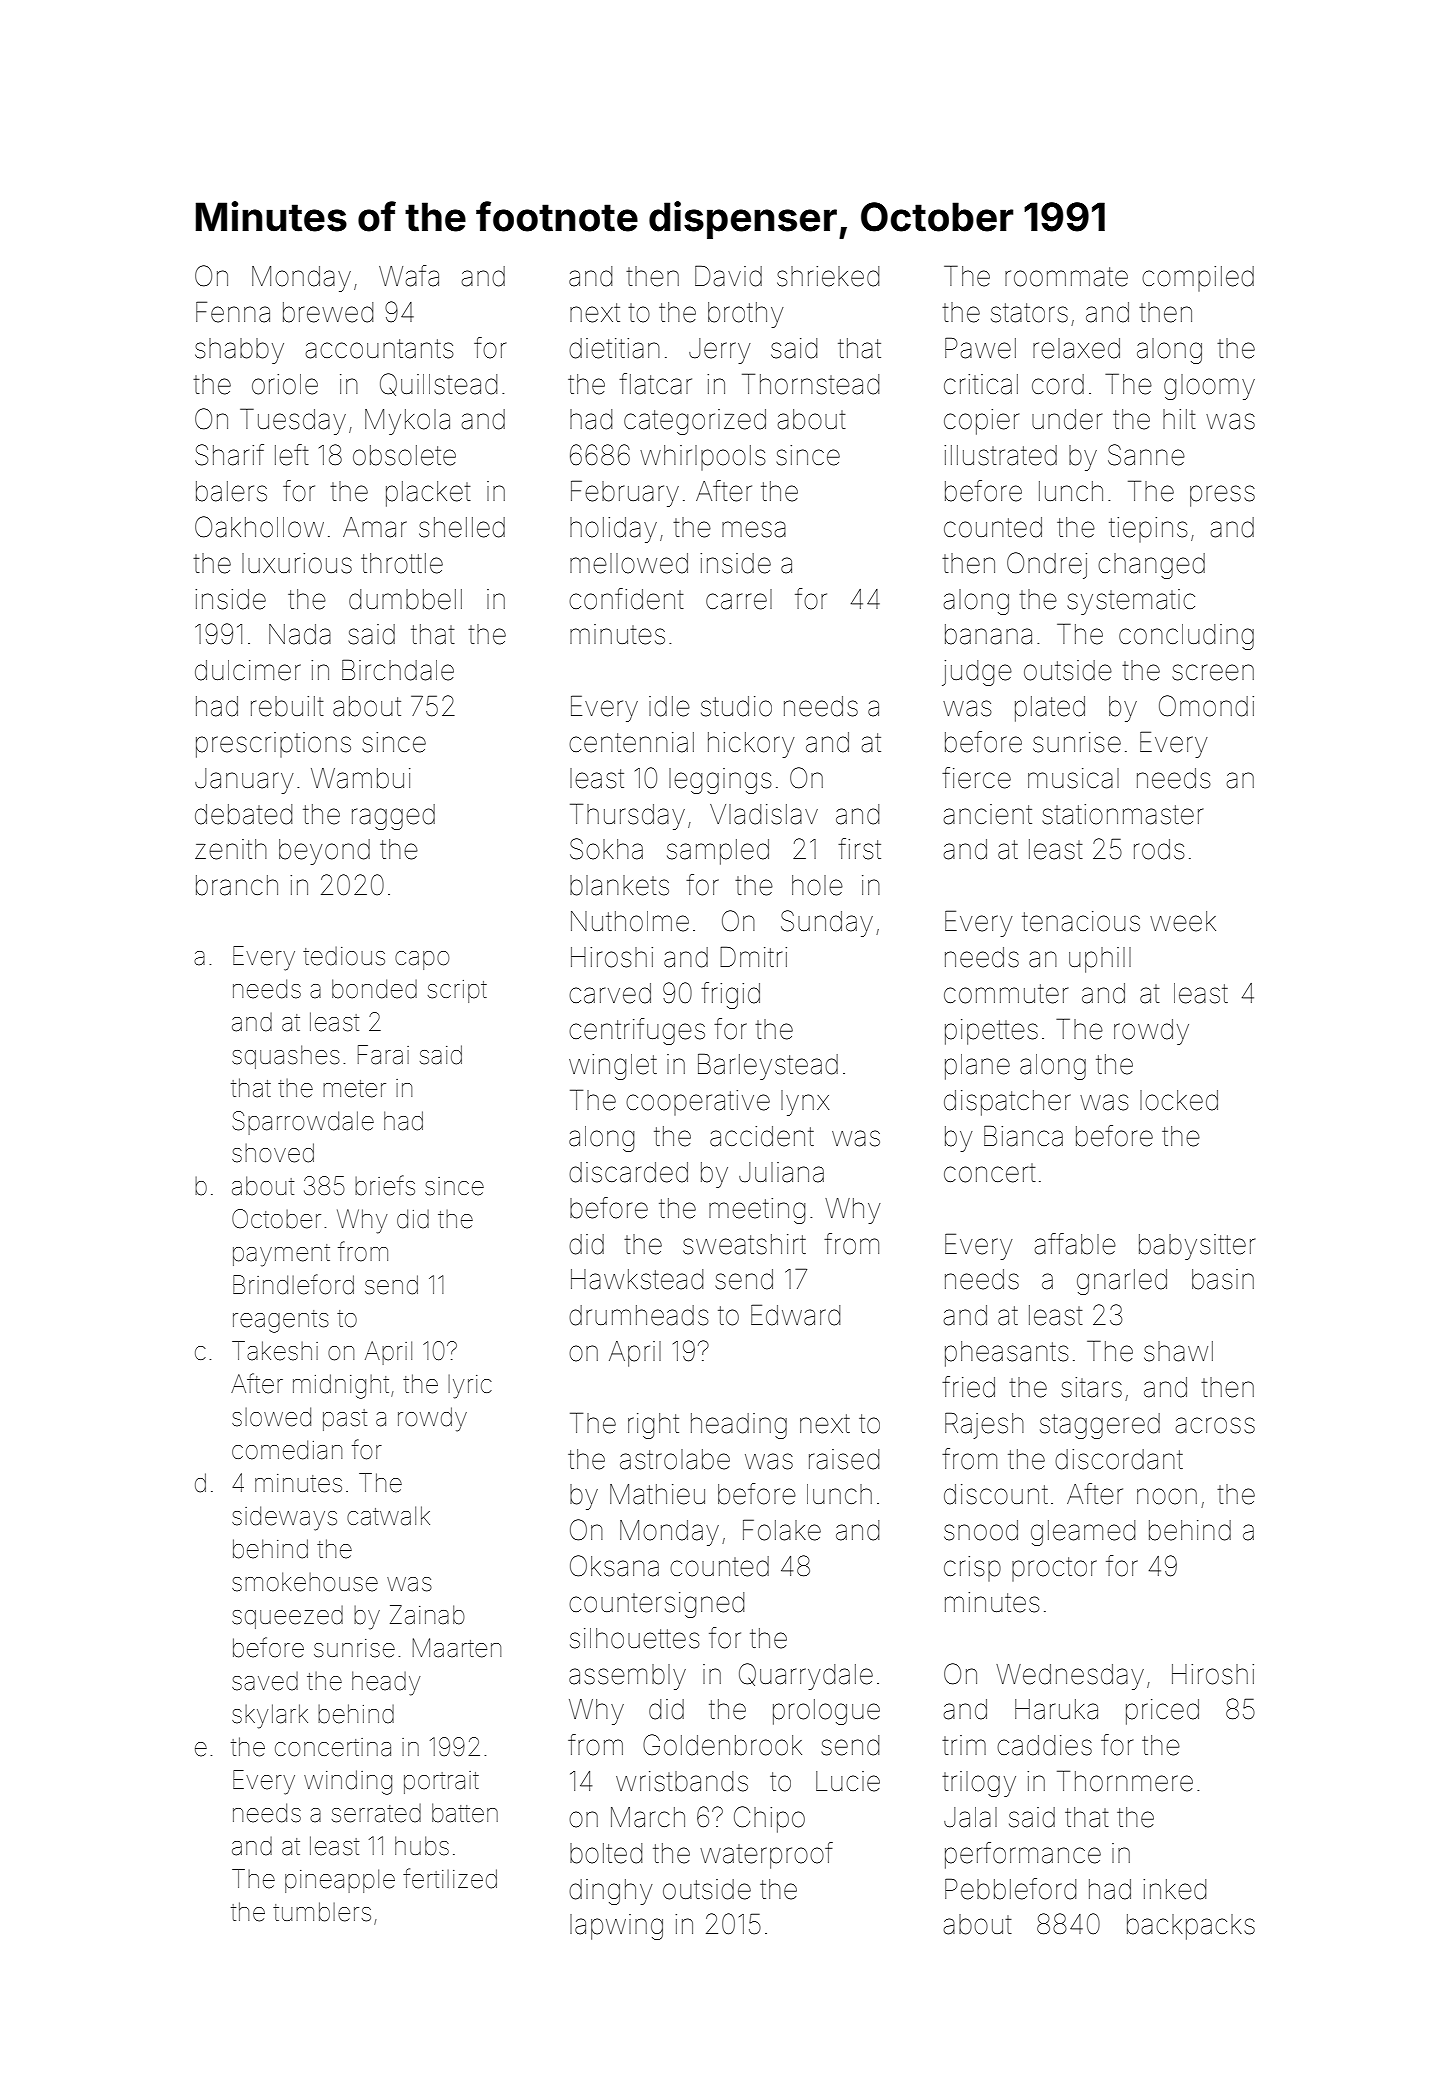 The height and width of the screenshot is (2100, 1450). I want to click on priced, so click(1162, 1712).
